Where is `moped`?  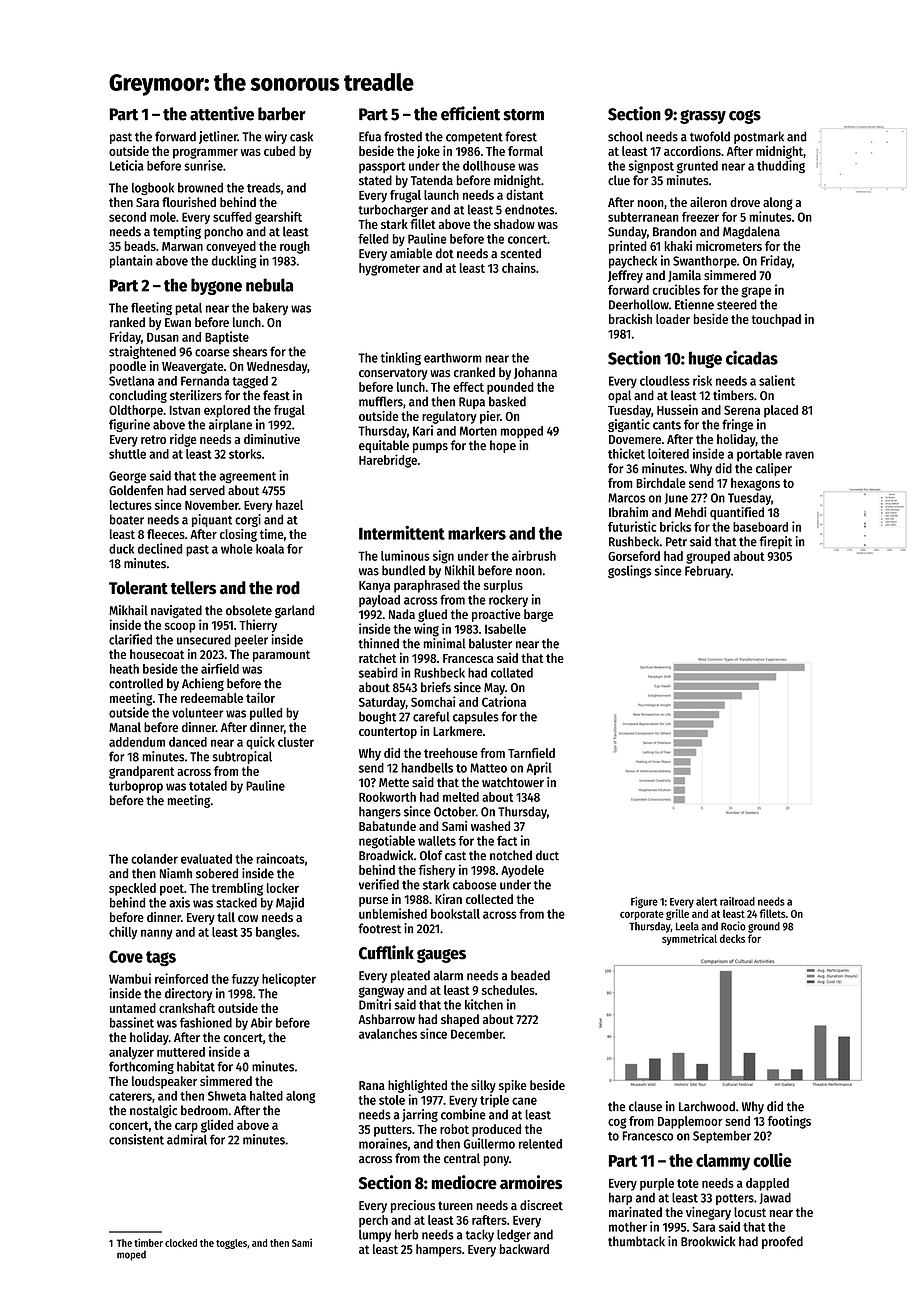 moped is located at coordinates (131, 1255).
